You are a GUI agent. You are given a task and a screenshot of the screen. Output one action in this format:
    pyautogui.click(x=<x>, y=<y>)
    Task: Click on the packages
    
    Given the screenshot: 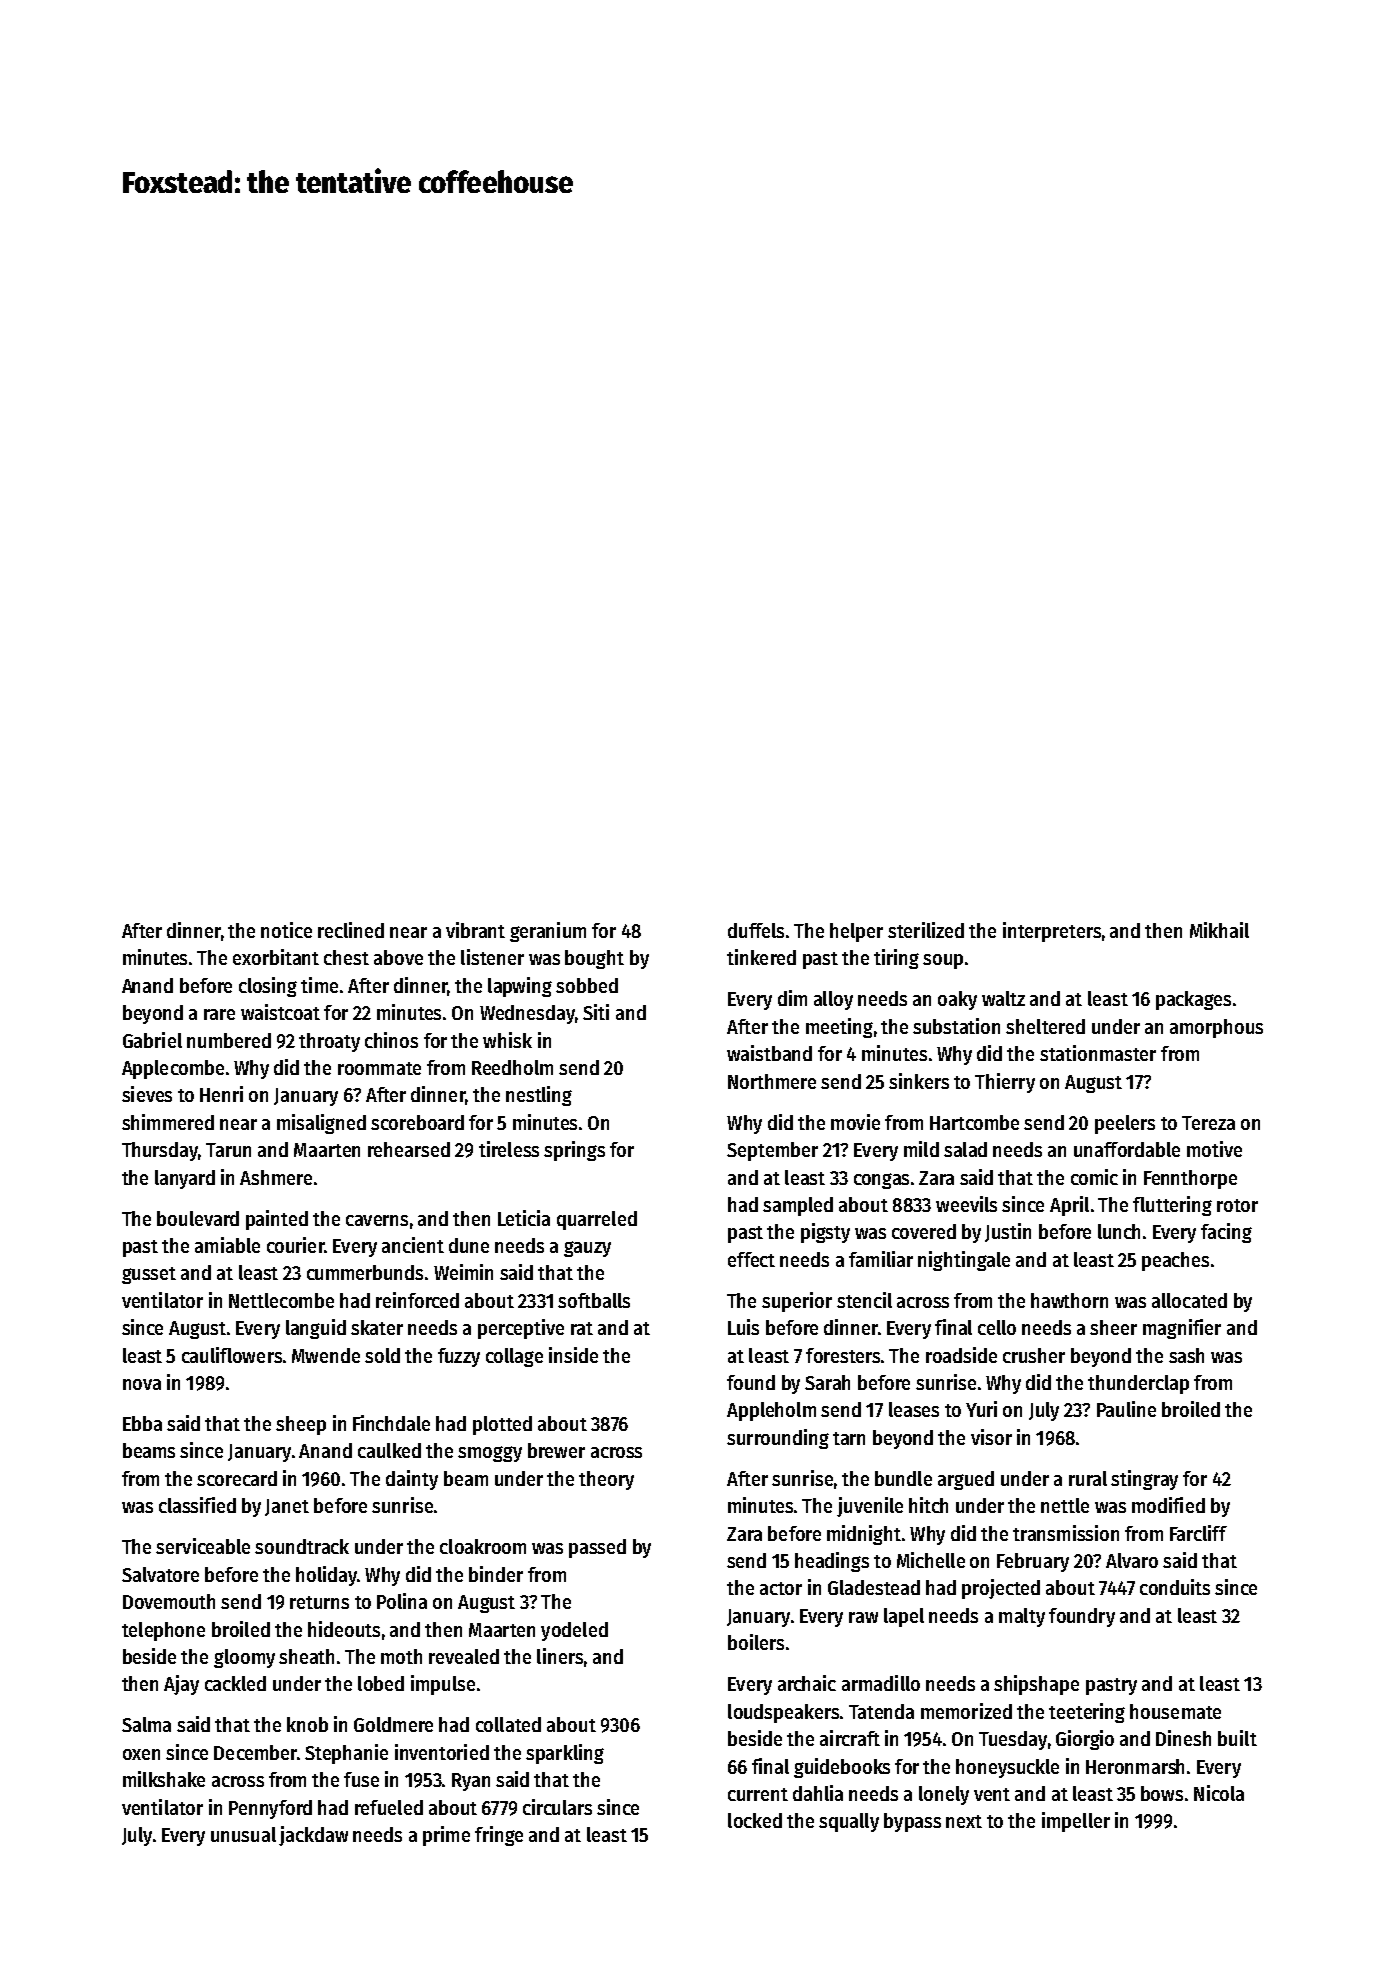 What is the action you would take?
    pyautogui.click(x=1193, y=1000)
